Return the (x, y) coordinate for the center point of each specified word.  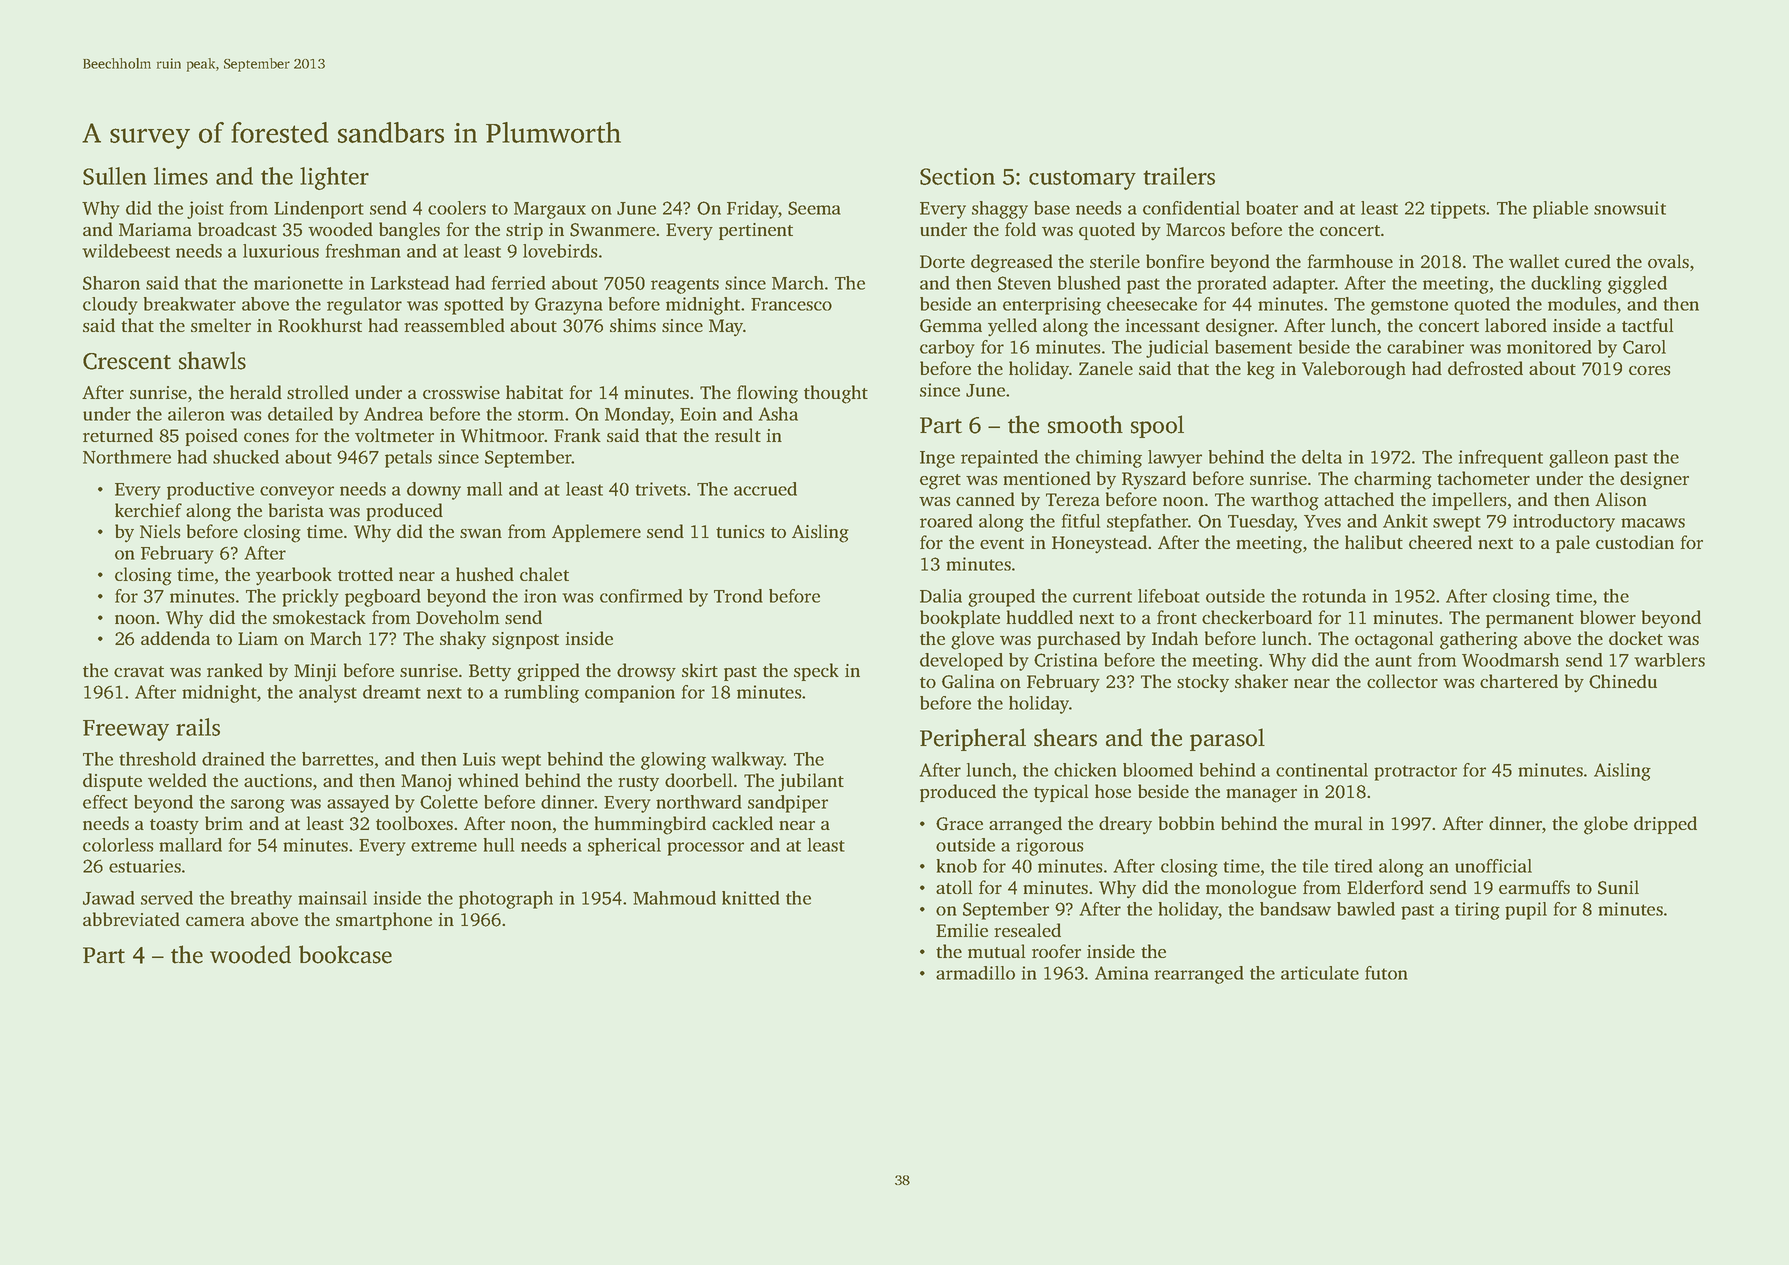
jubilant (811, 782)
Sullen (115, 176)
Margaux (550, 210)
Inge (937, 459)
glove (972, 640)
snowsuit (1630, 208)
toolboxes (414, 823)
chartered (1519, 681)
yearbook (294, 576)
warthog (1285, 501)
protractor (1415, 773)
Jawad (109, 898)
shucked (246, 457)
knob (957, 866)
